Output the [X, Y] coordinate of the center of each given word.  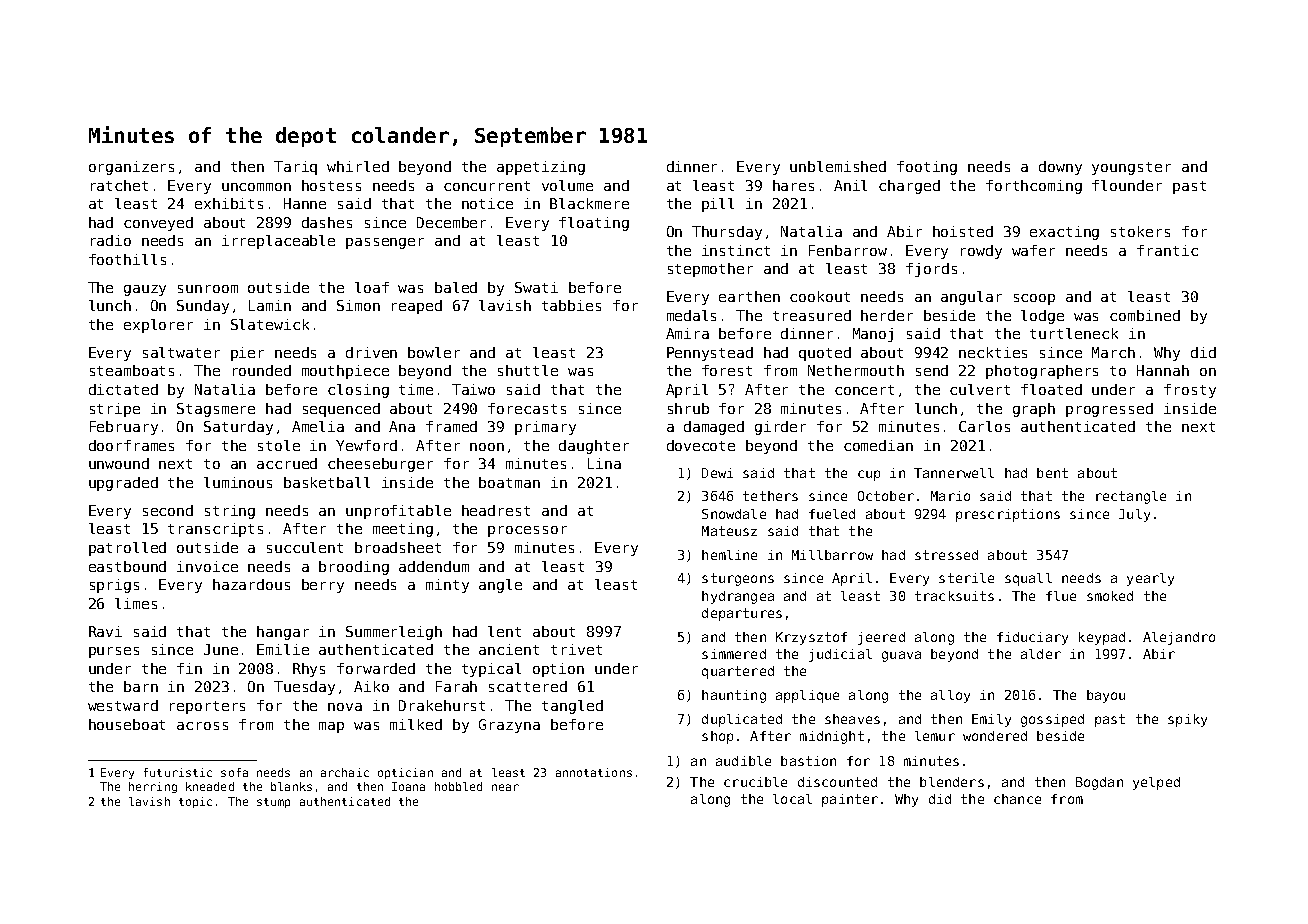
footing [927, 168]
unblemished [838, 166]
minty [447, 586]
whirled [358, 166]
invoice [207, 566]
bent [1052, 473]
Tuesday [304, 688]
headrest [496, 510]
